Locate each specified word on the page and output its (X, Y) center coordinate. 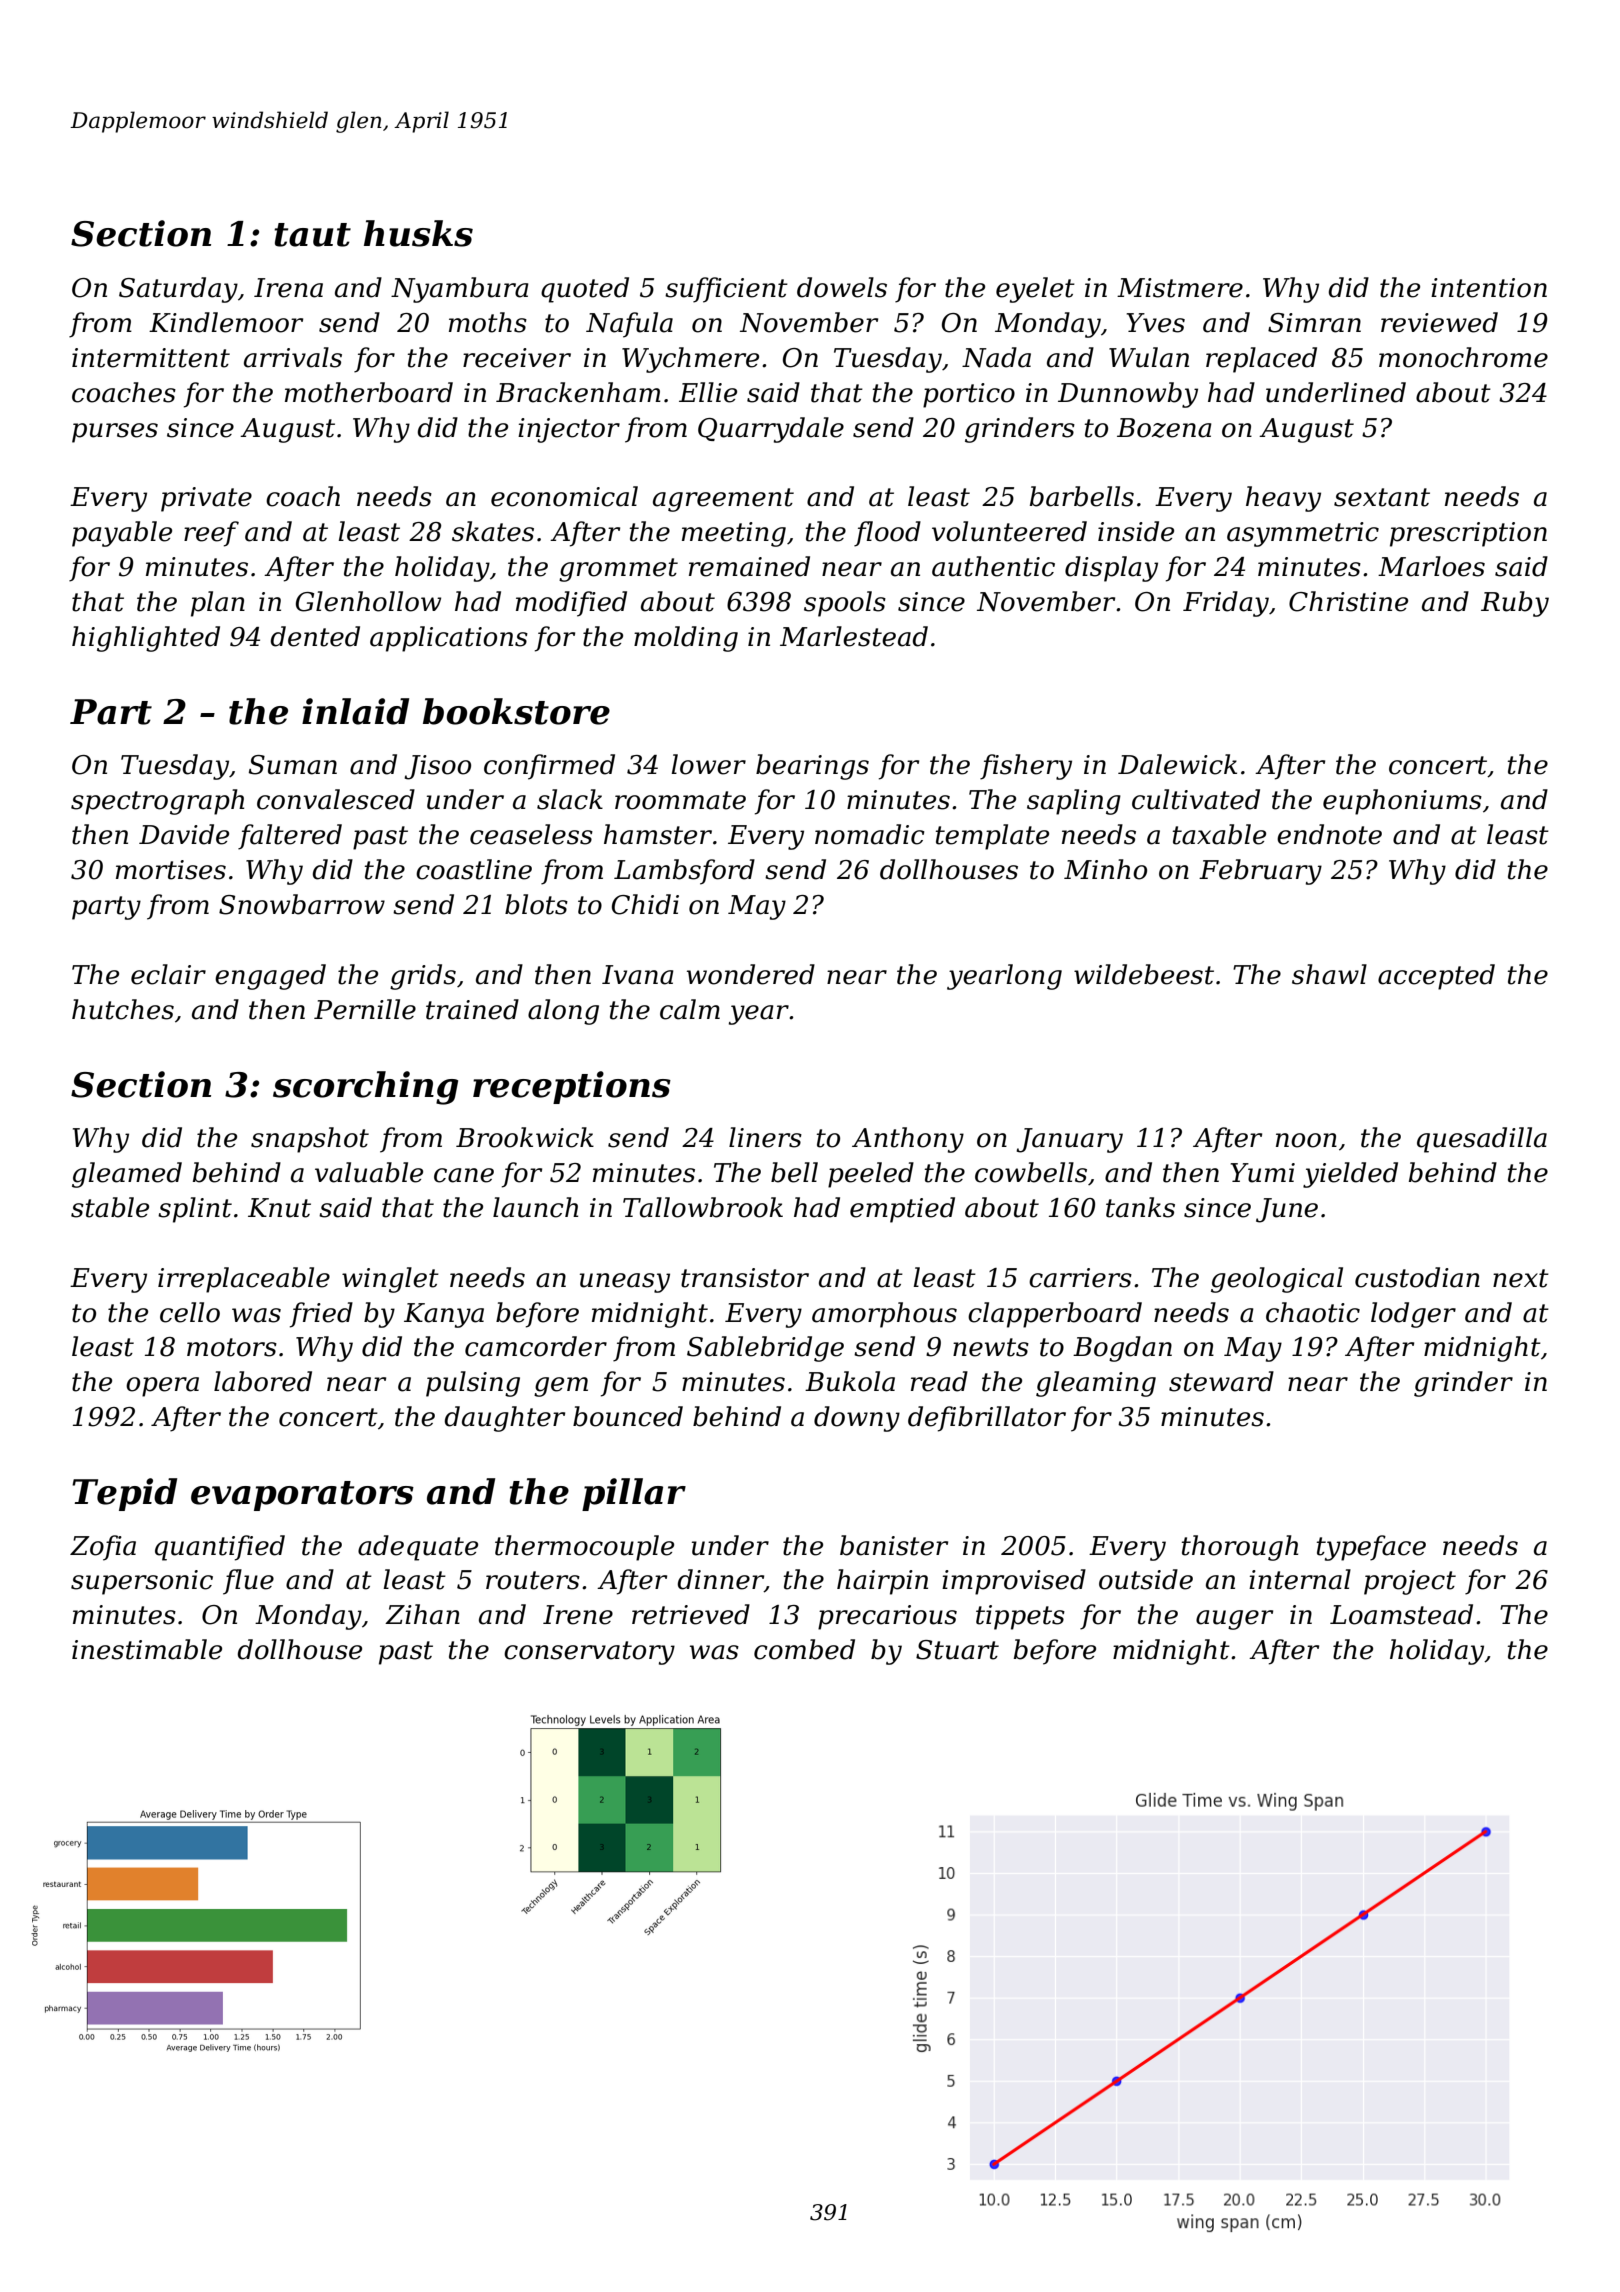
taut (312, 235)
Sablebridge (765, 1349)
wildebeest (1144, 974)
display (1111, 569)
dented (315, 636)
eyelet (1035, 290)
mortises (171, 870)
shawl (1329, 974)
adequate (418, 1548)
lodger (1413, 1315)
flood (887, 534)
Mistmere (1180, 288)
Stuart (957, 1650)
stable (110, 1207)
